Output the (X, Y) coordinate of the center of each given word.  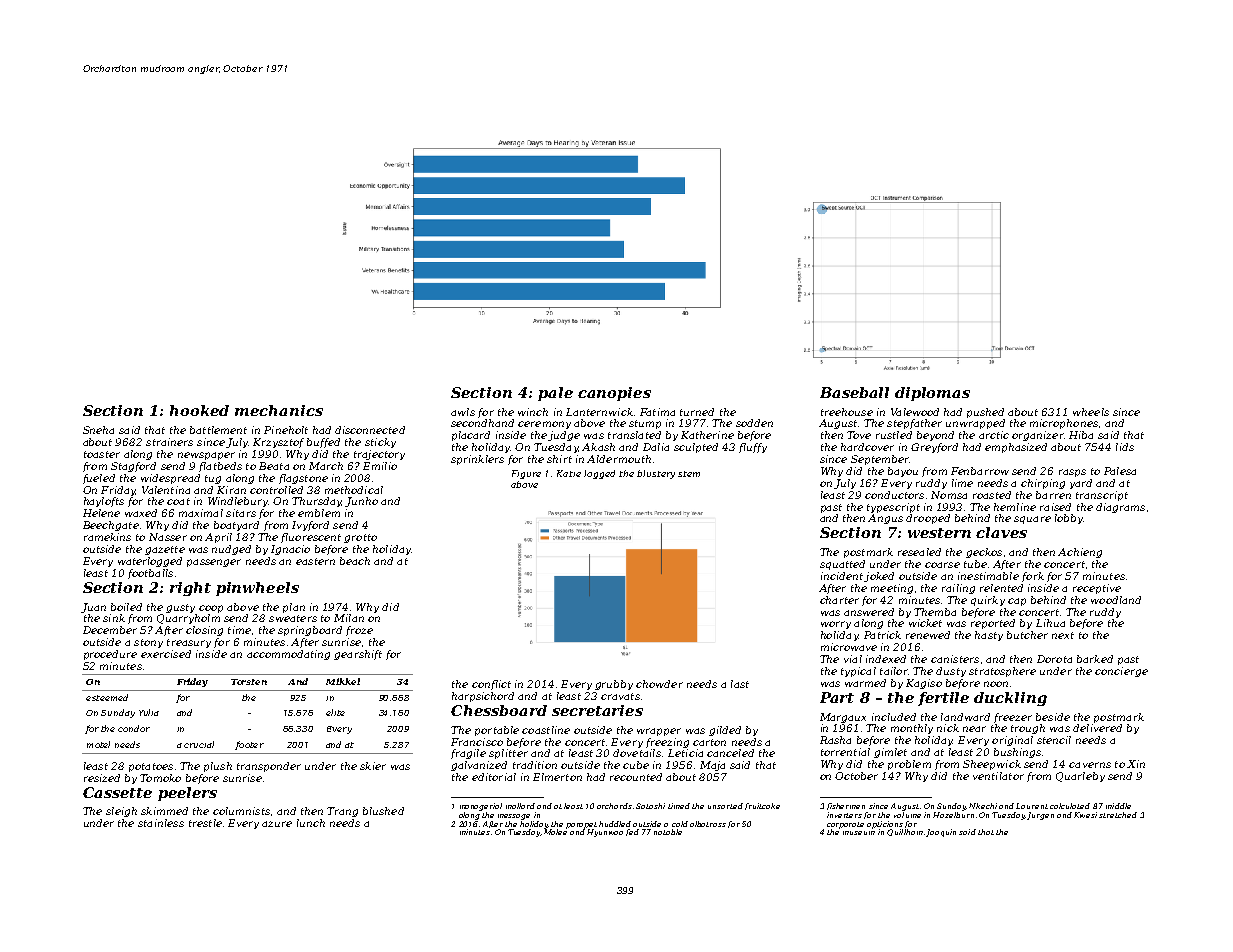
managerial (481, 807)
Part (837, 697)
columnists (241, 811)
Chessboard (499, 710)
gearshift (358, 655)
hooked (199, 410)
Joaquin (941, 833)
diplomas (932, 394)
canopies (614, 394)
